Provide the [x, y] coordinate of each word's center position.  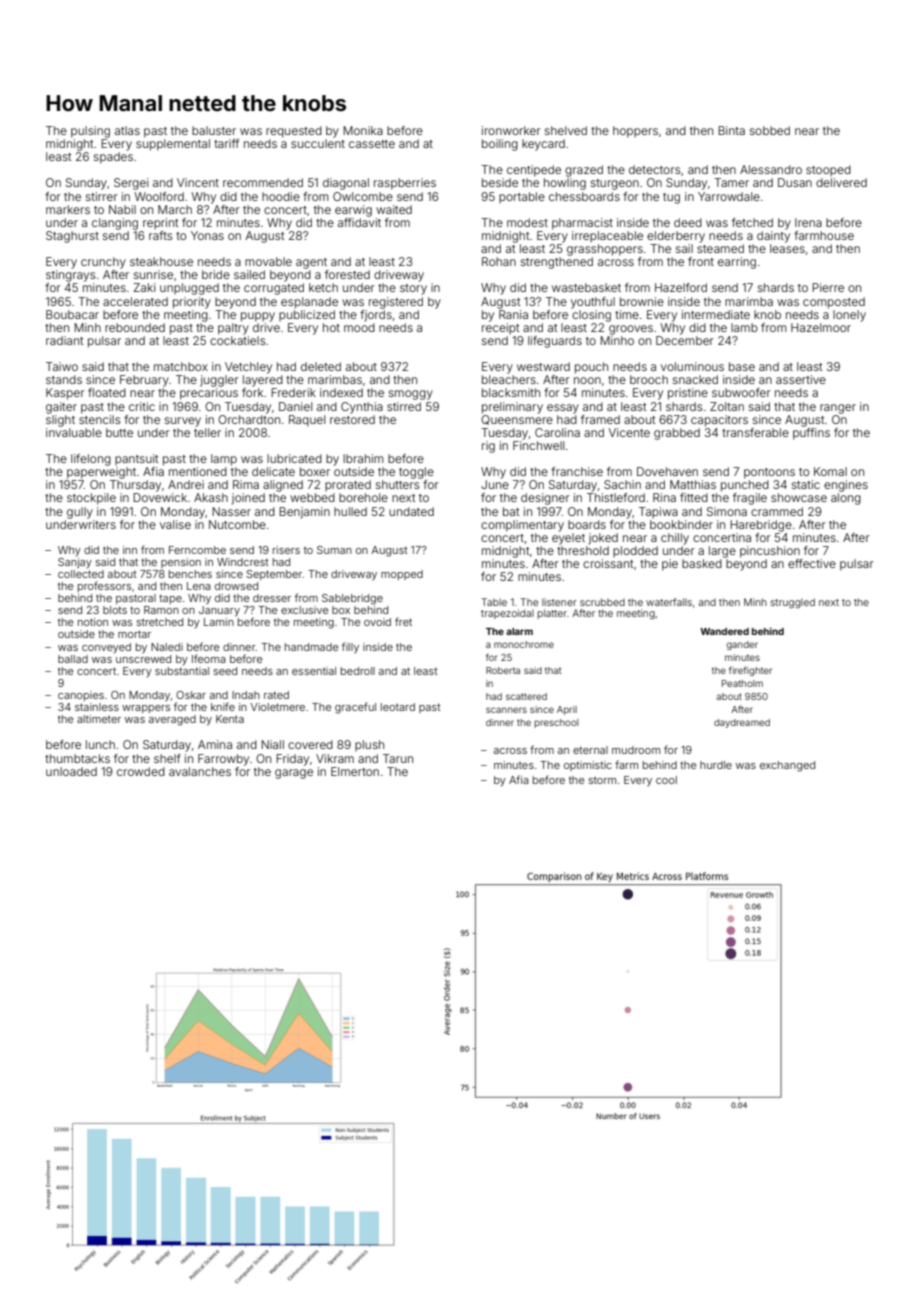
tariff [226, 143]
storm [602, 780]
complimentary [522, 526]
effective [812, 563]
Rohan [499, 261]
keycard [543, 145]
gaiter [61, 408]
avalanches [200, 771]
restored [352, 419]
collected [81, 574]
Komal [830, 471]
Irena [808, 222]
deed [688, 222]
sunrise [153, 274]
